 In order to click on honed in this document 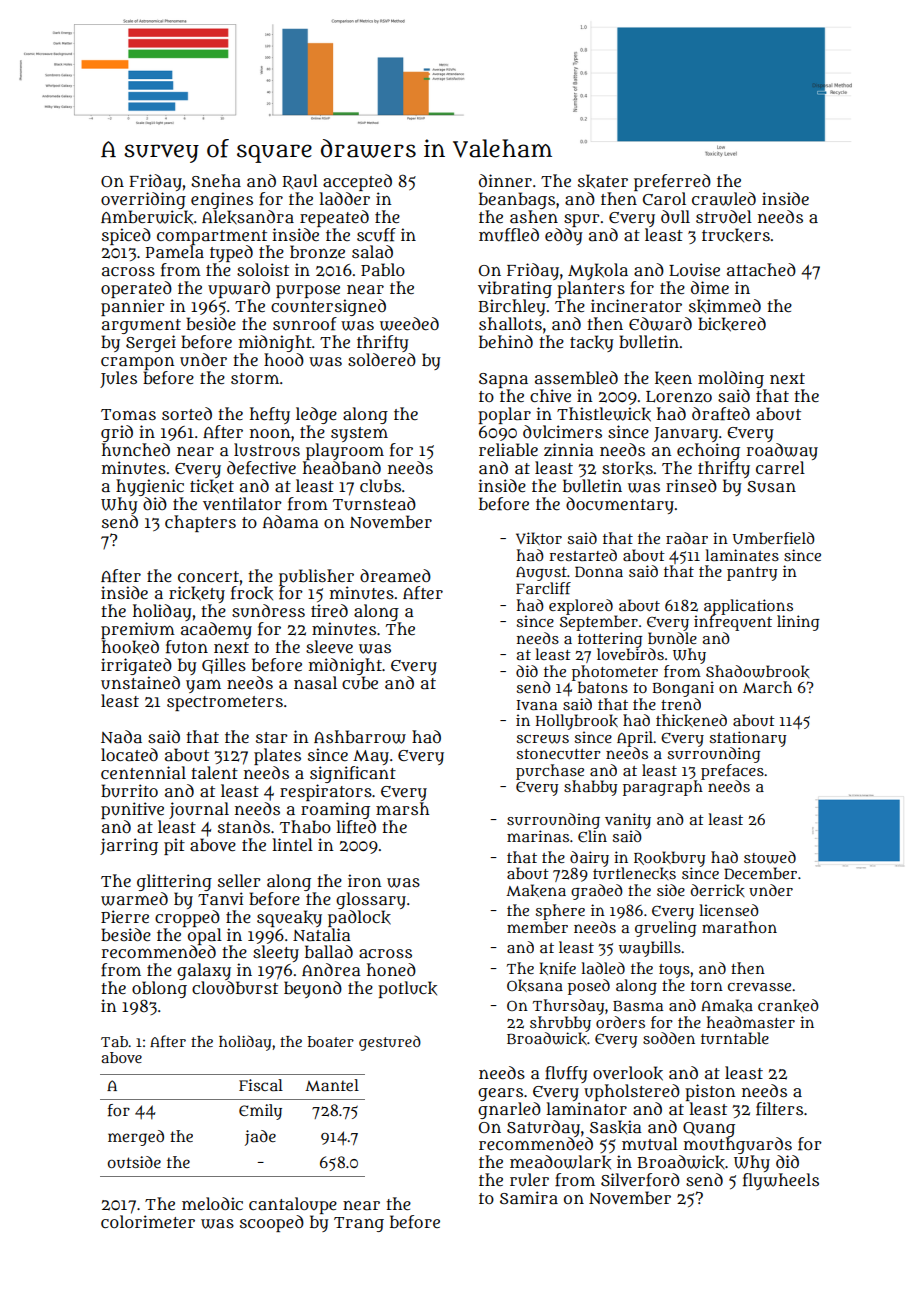, I will do `click(391, 969)`.
